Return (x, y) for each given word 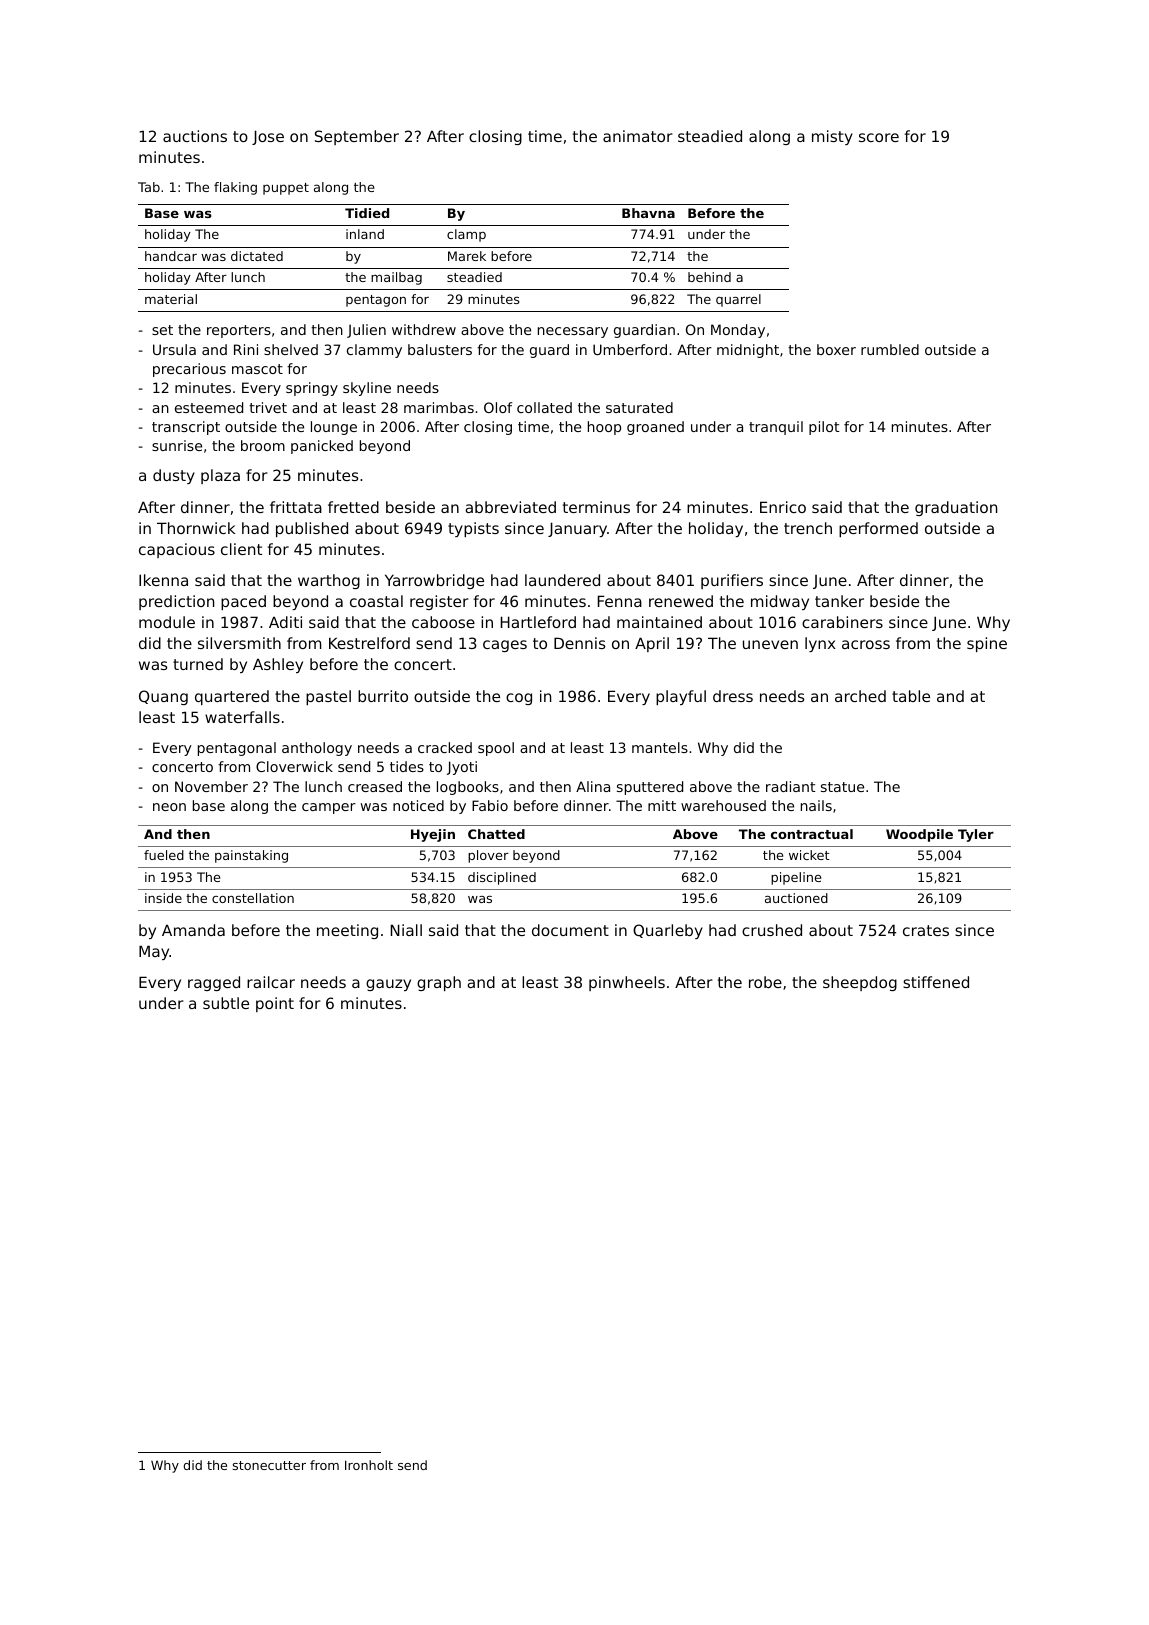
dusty (174, 476)
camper (329, 808)
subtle (226, 1003)
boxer (836, 349)
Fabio (490, 805)
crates (926, 930)
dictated (257, 256)
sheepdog (860, 983)
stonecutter (269, 1465)
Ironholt (369, 1465)
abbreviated (510, 507)
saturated (639, 407)
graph (439, 983)
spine (987, 644)
